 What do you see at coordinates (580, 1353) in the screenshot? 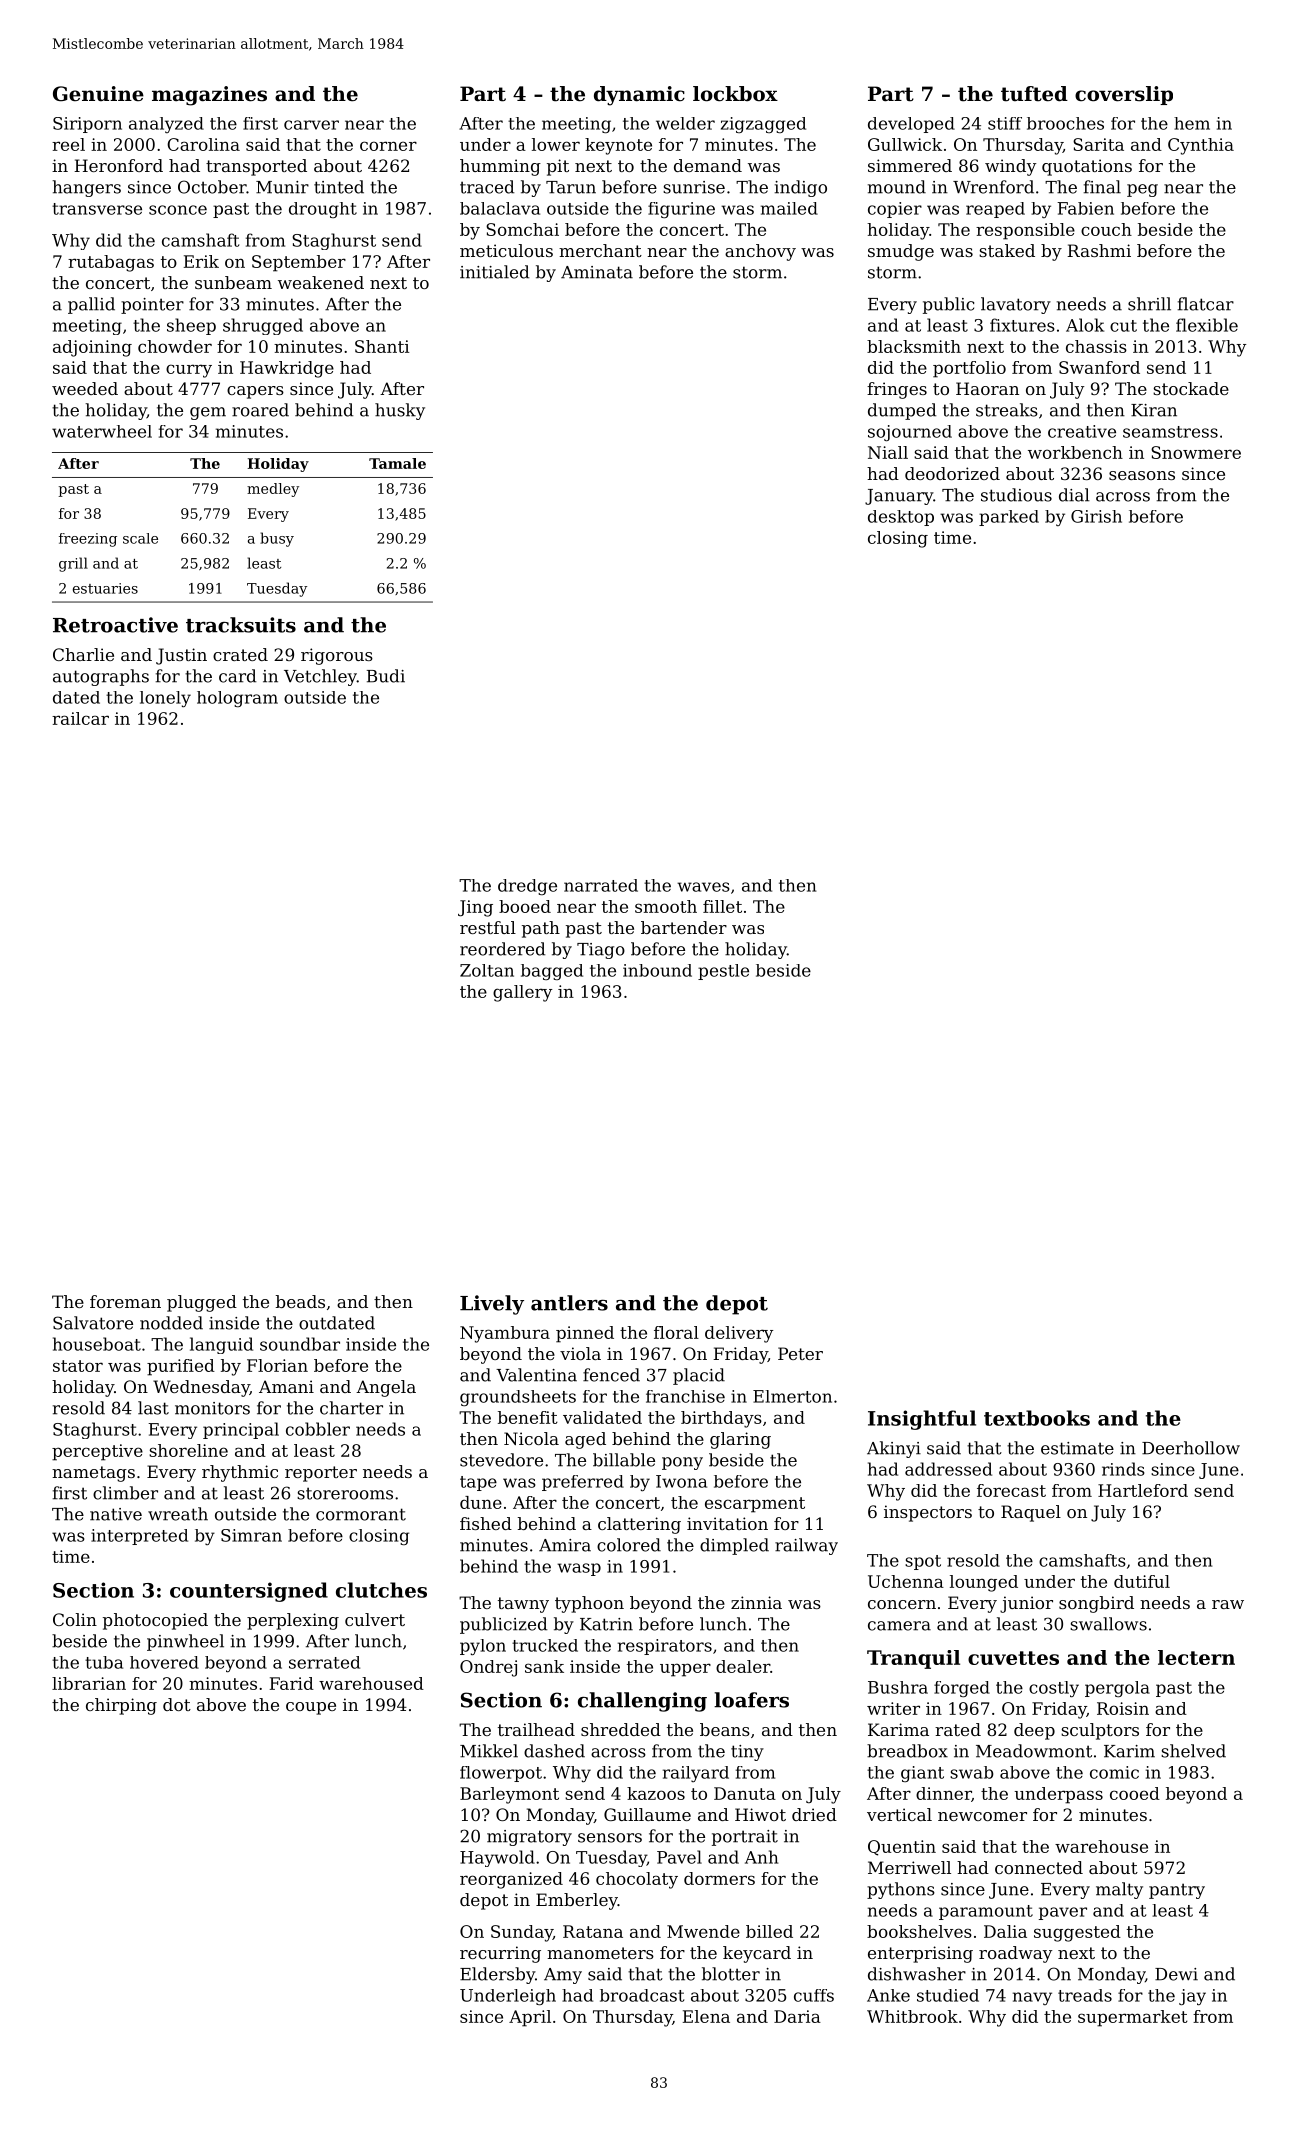
I see `viola` at bounding box center [580, 1353].
